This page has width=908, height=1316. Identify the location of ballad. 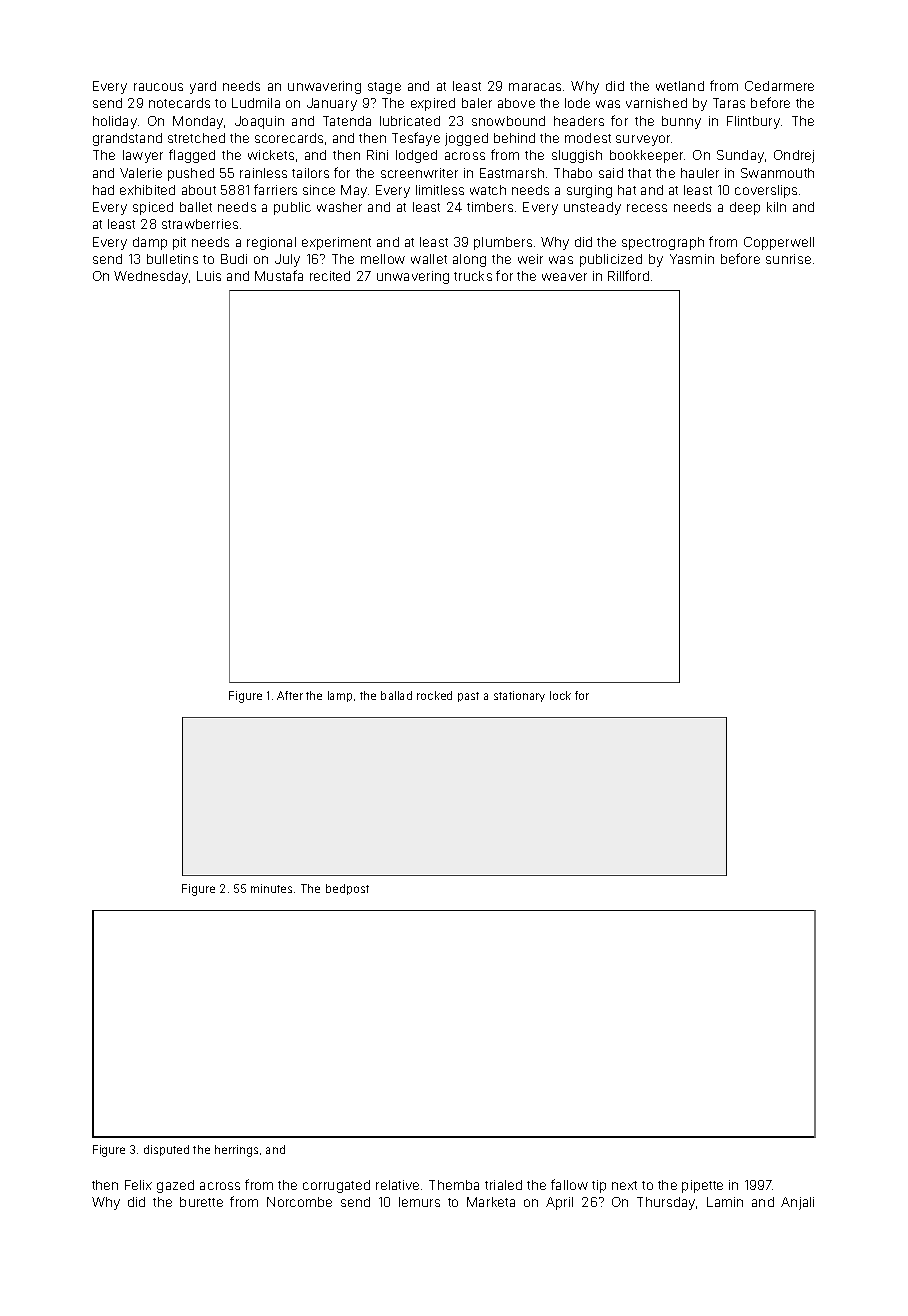
(396, 695).
